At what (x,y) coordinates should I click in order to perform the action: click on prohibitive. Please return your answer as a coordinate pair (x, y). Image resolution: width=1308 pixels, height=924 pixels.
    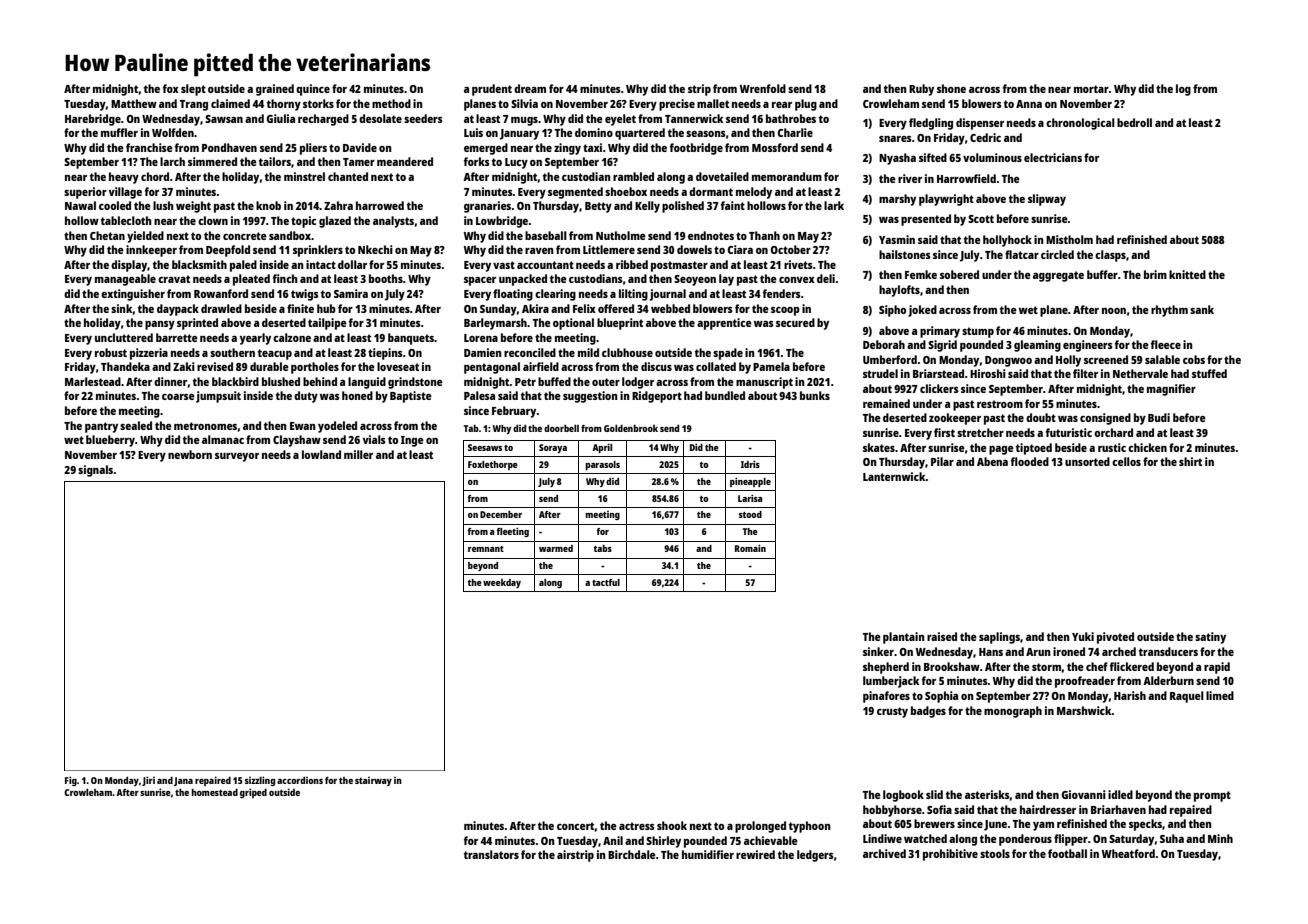
    Looking at the image, I should click on (950, 855).
